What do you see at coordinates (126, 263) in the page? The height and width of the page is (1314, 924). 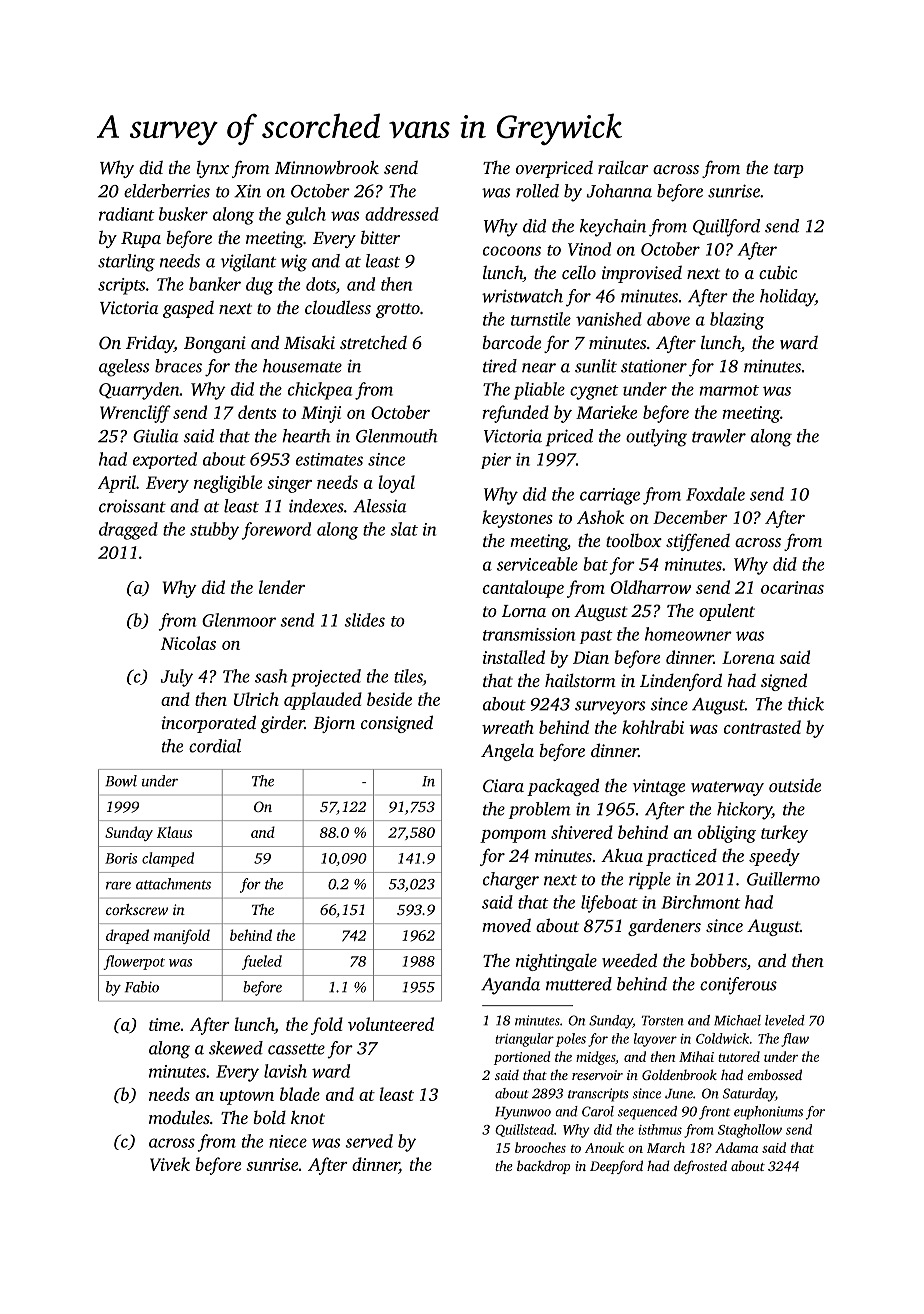 I see `starling` at bounding box center [126, 263].
